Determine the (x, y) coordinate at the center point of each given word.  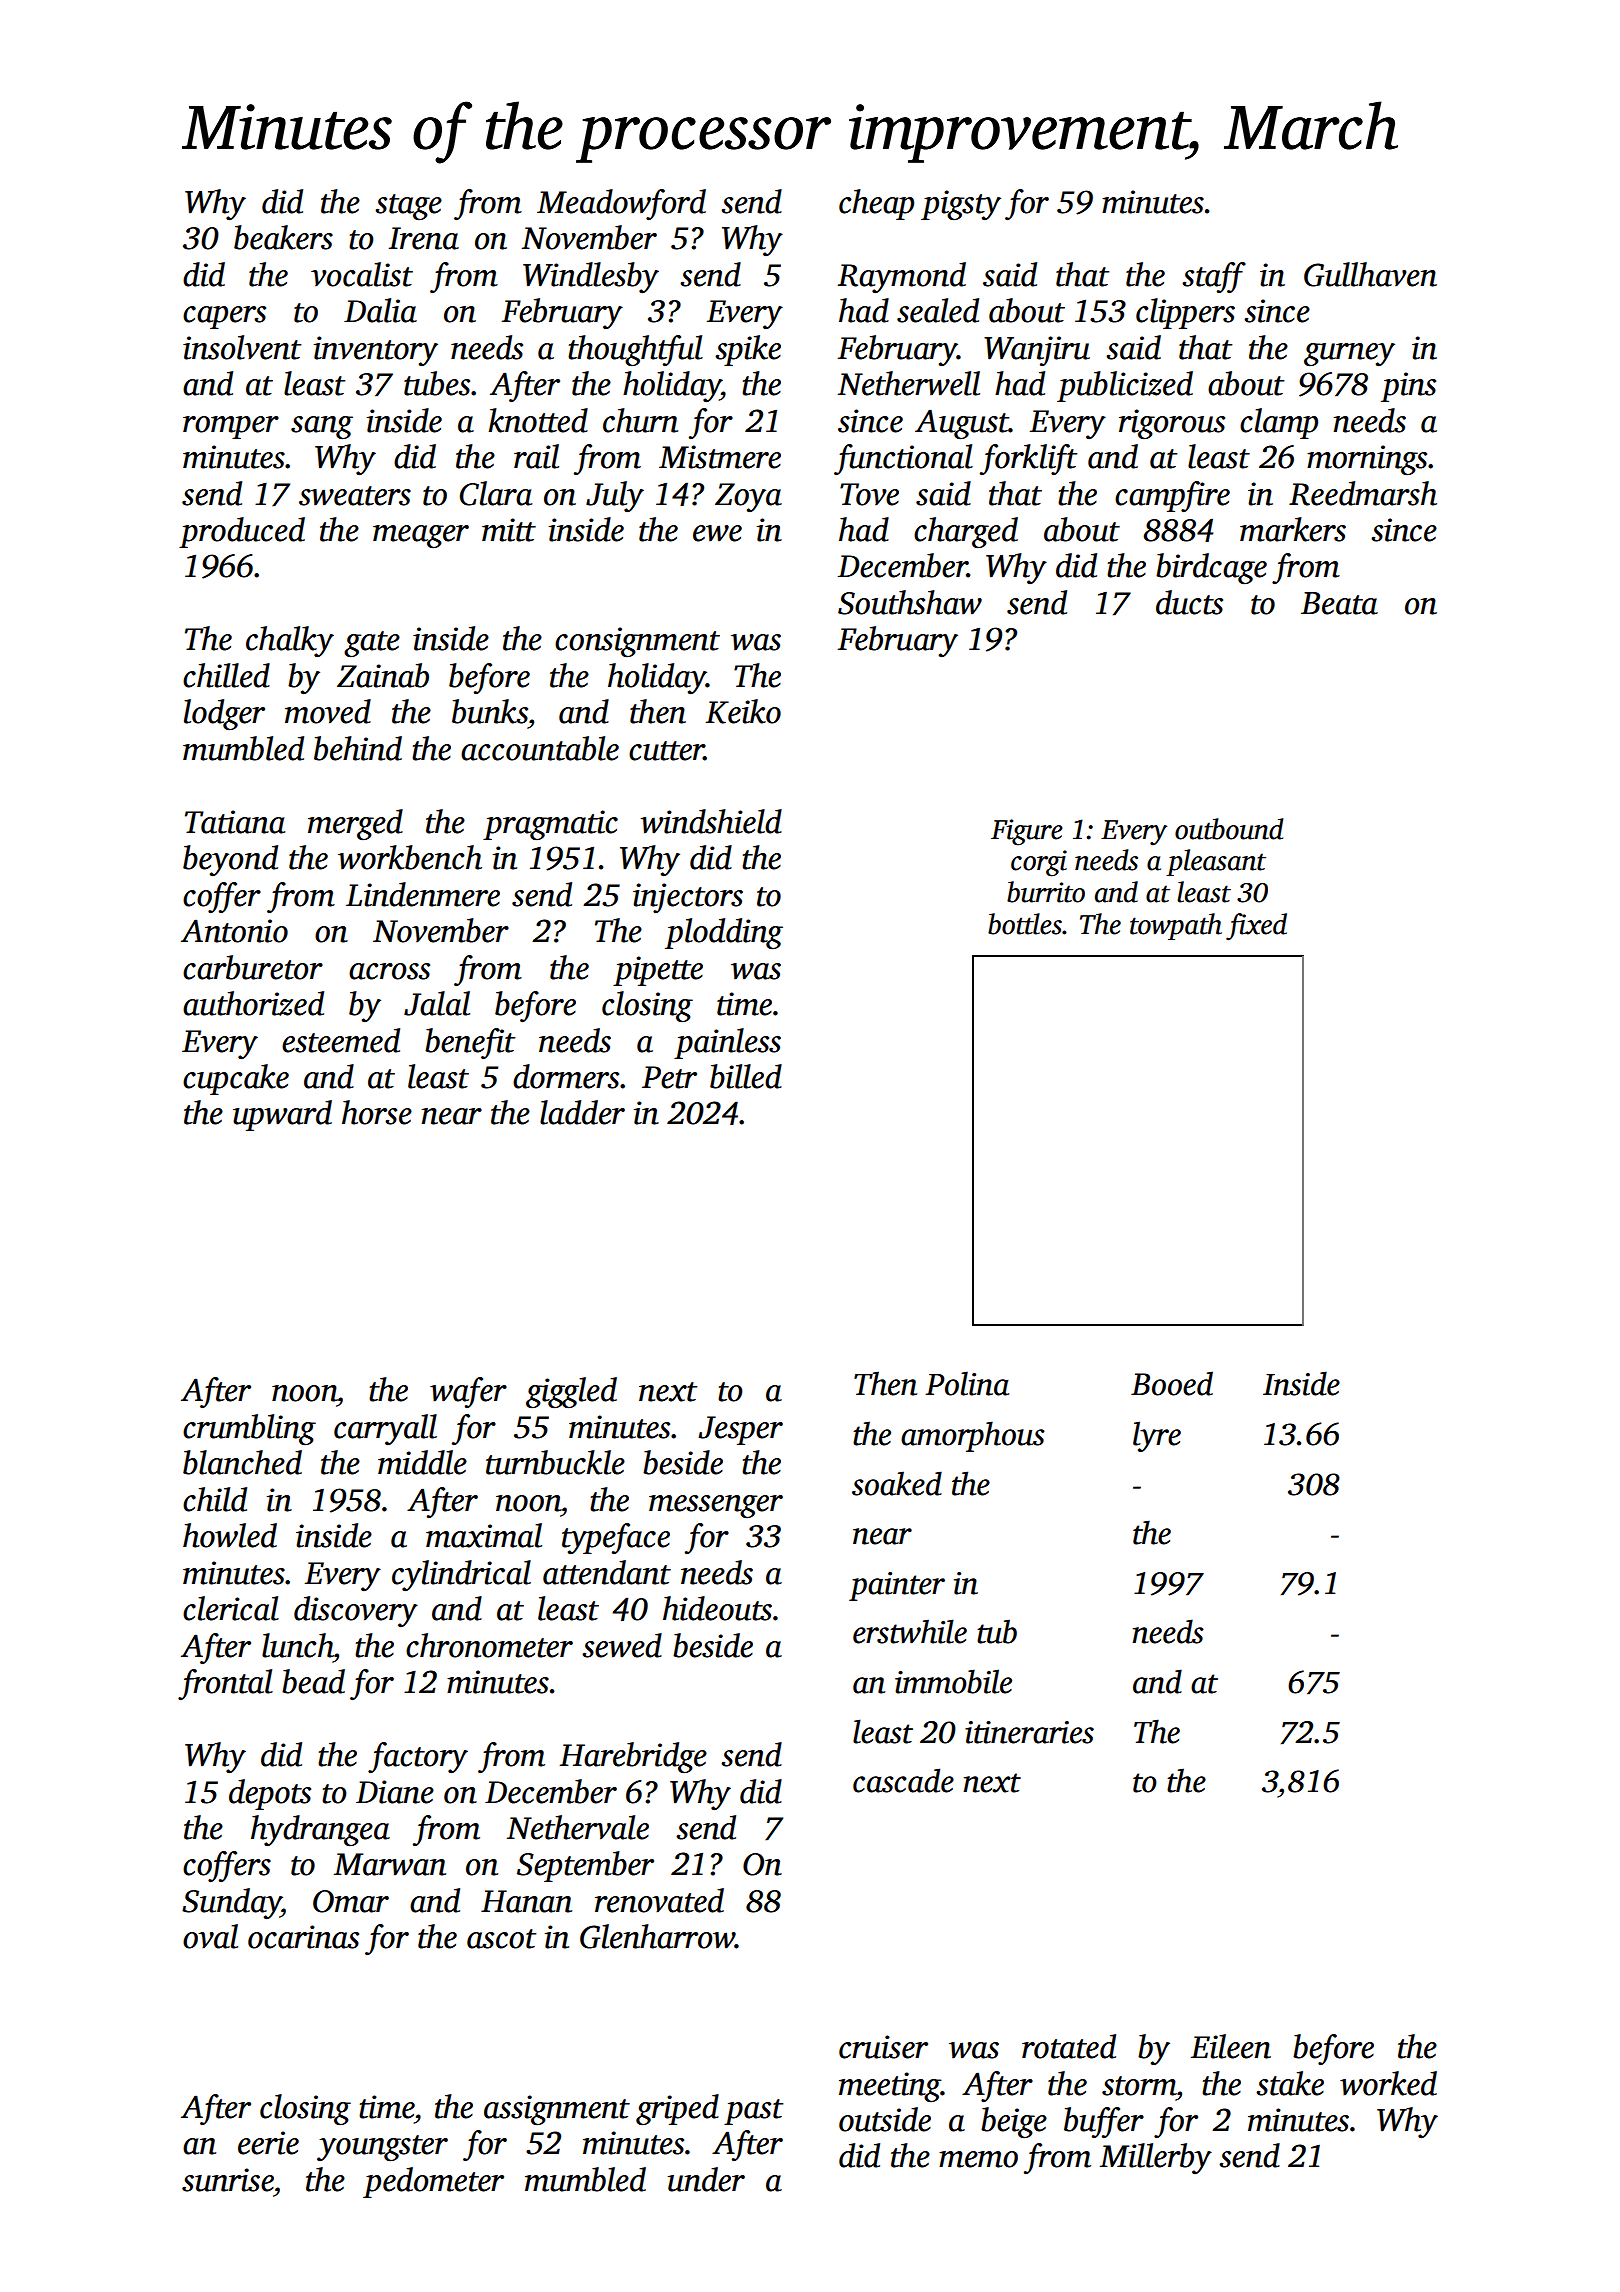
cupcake (236, 1079)
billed (746, 1076)
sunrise (228, 2180)
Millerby (1156, 2158)
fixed (1256, 927)
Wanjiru (1037, 351)
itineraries (1029, 1732)
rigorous (1172, 424)
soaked (897, 1483)
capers (224, 317)
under (706, 2179)
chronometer (489, 1645)
